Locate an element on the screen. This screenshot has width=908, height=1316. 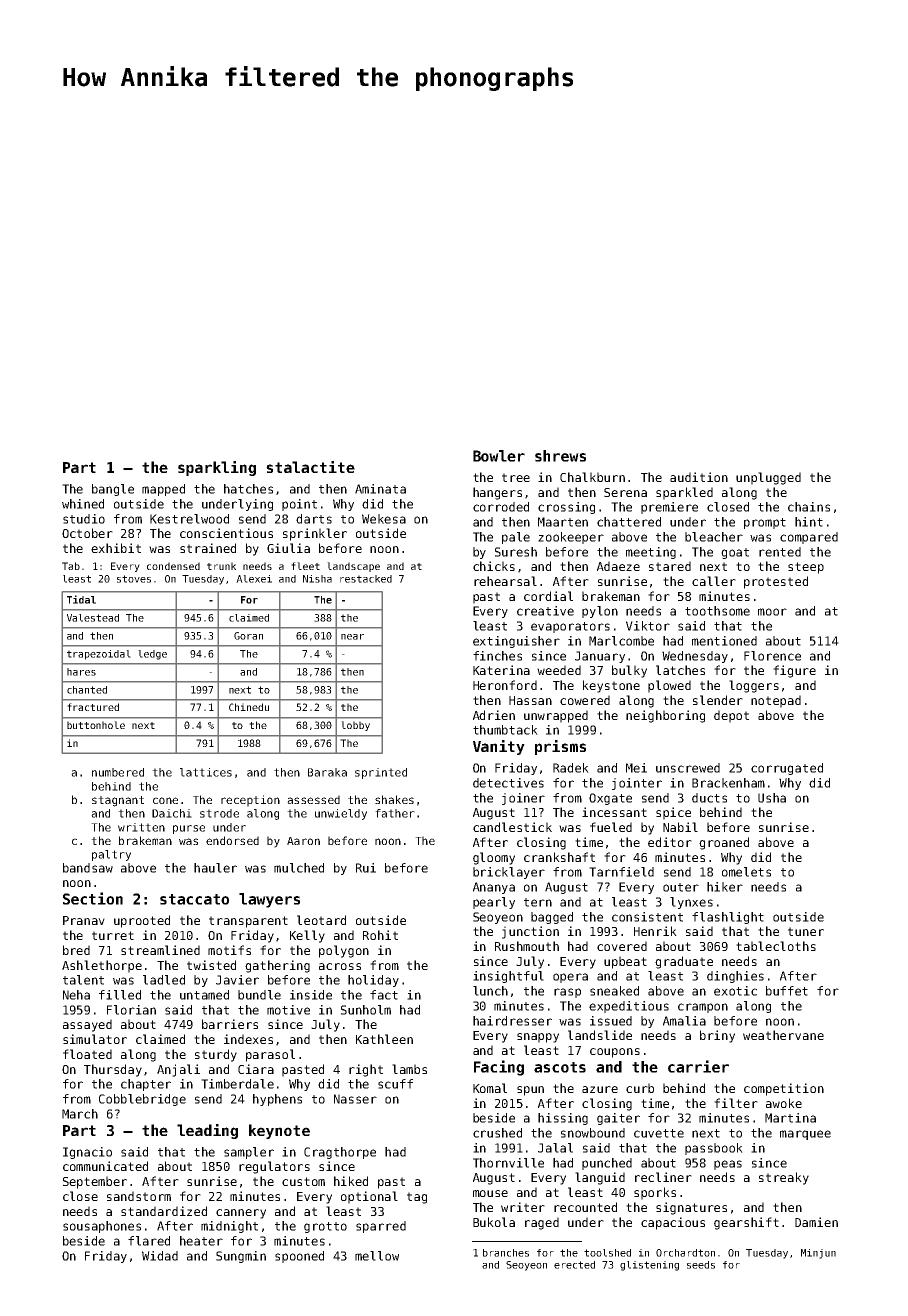
carrier is located at coordinates (698, 1066).
